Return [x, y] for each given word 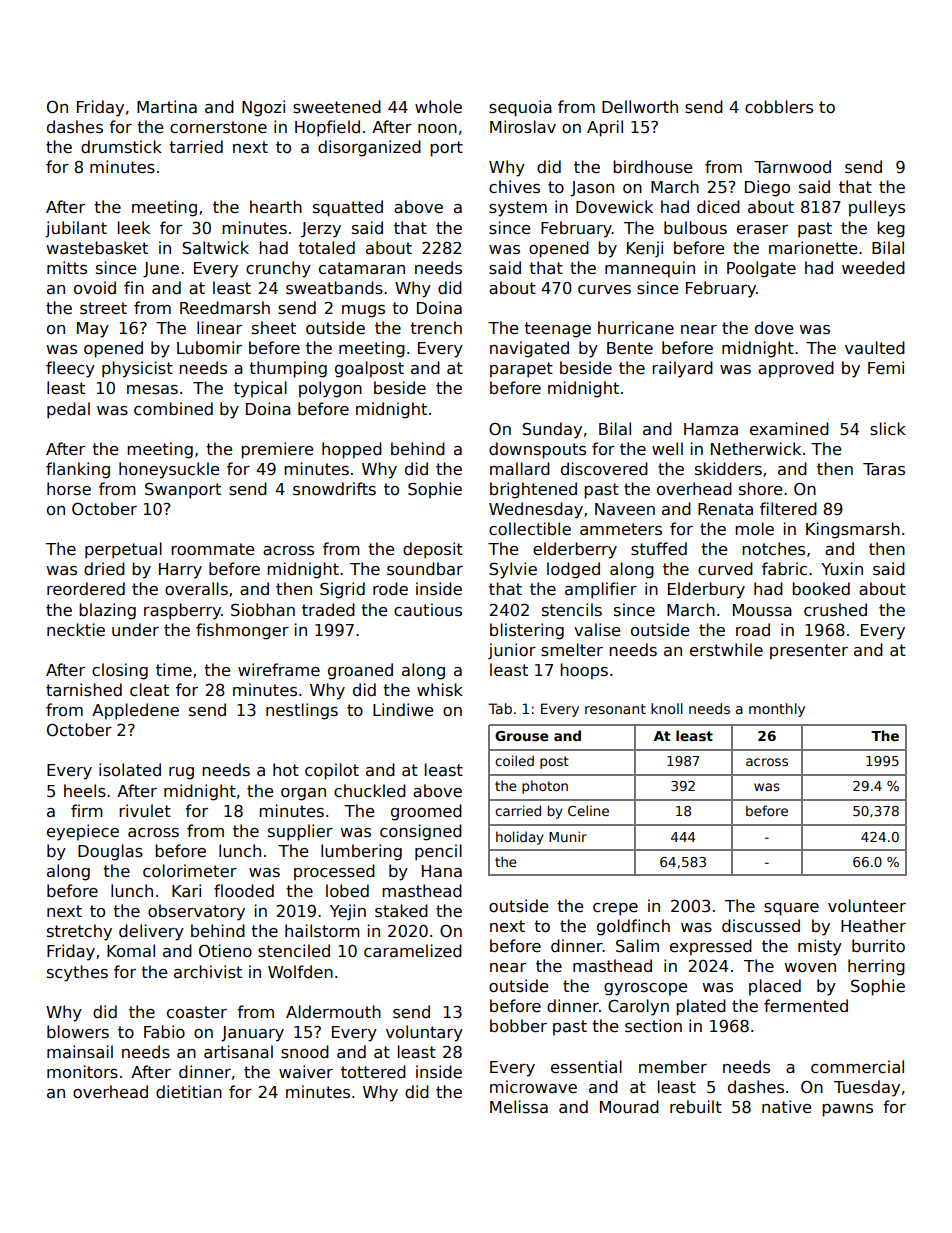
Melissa [519, 1107]
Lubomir [209, 347]
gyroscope [645, 989]
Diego [767, 188]
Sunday [552, 430]
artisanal [238, 1052]
